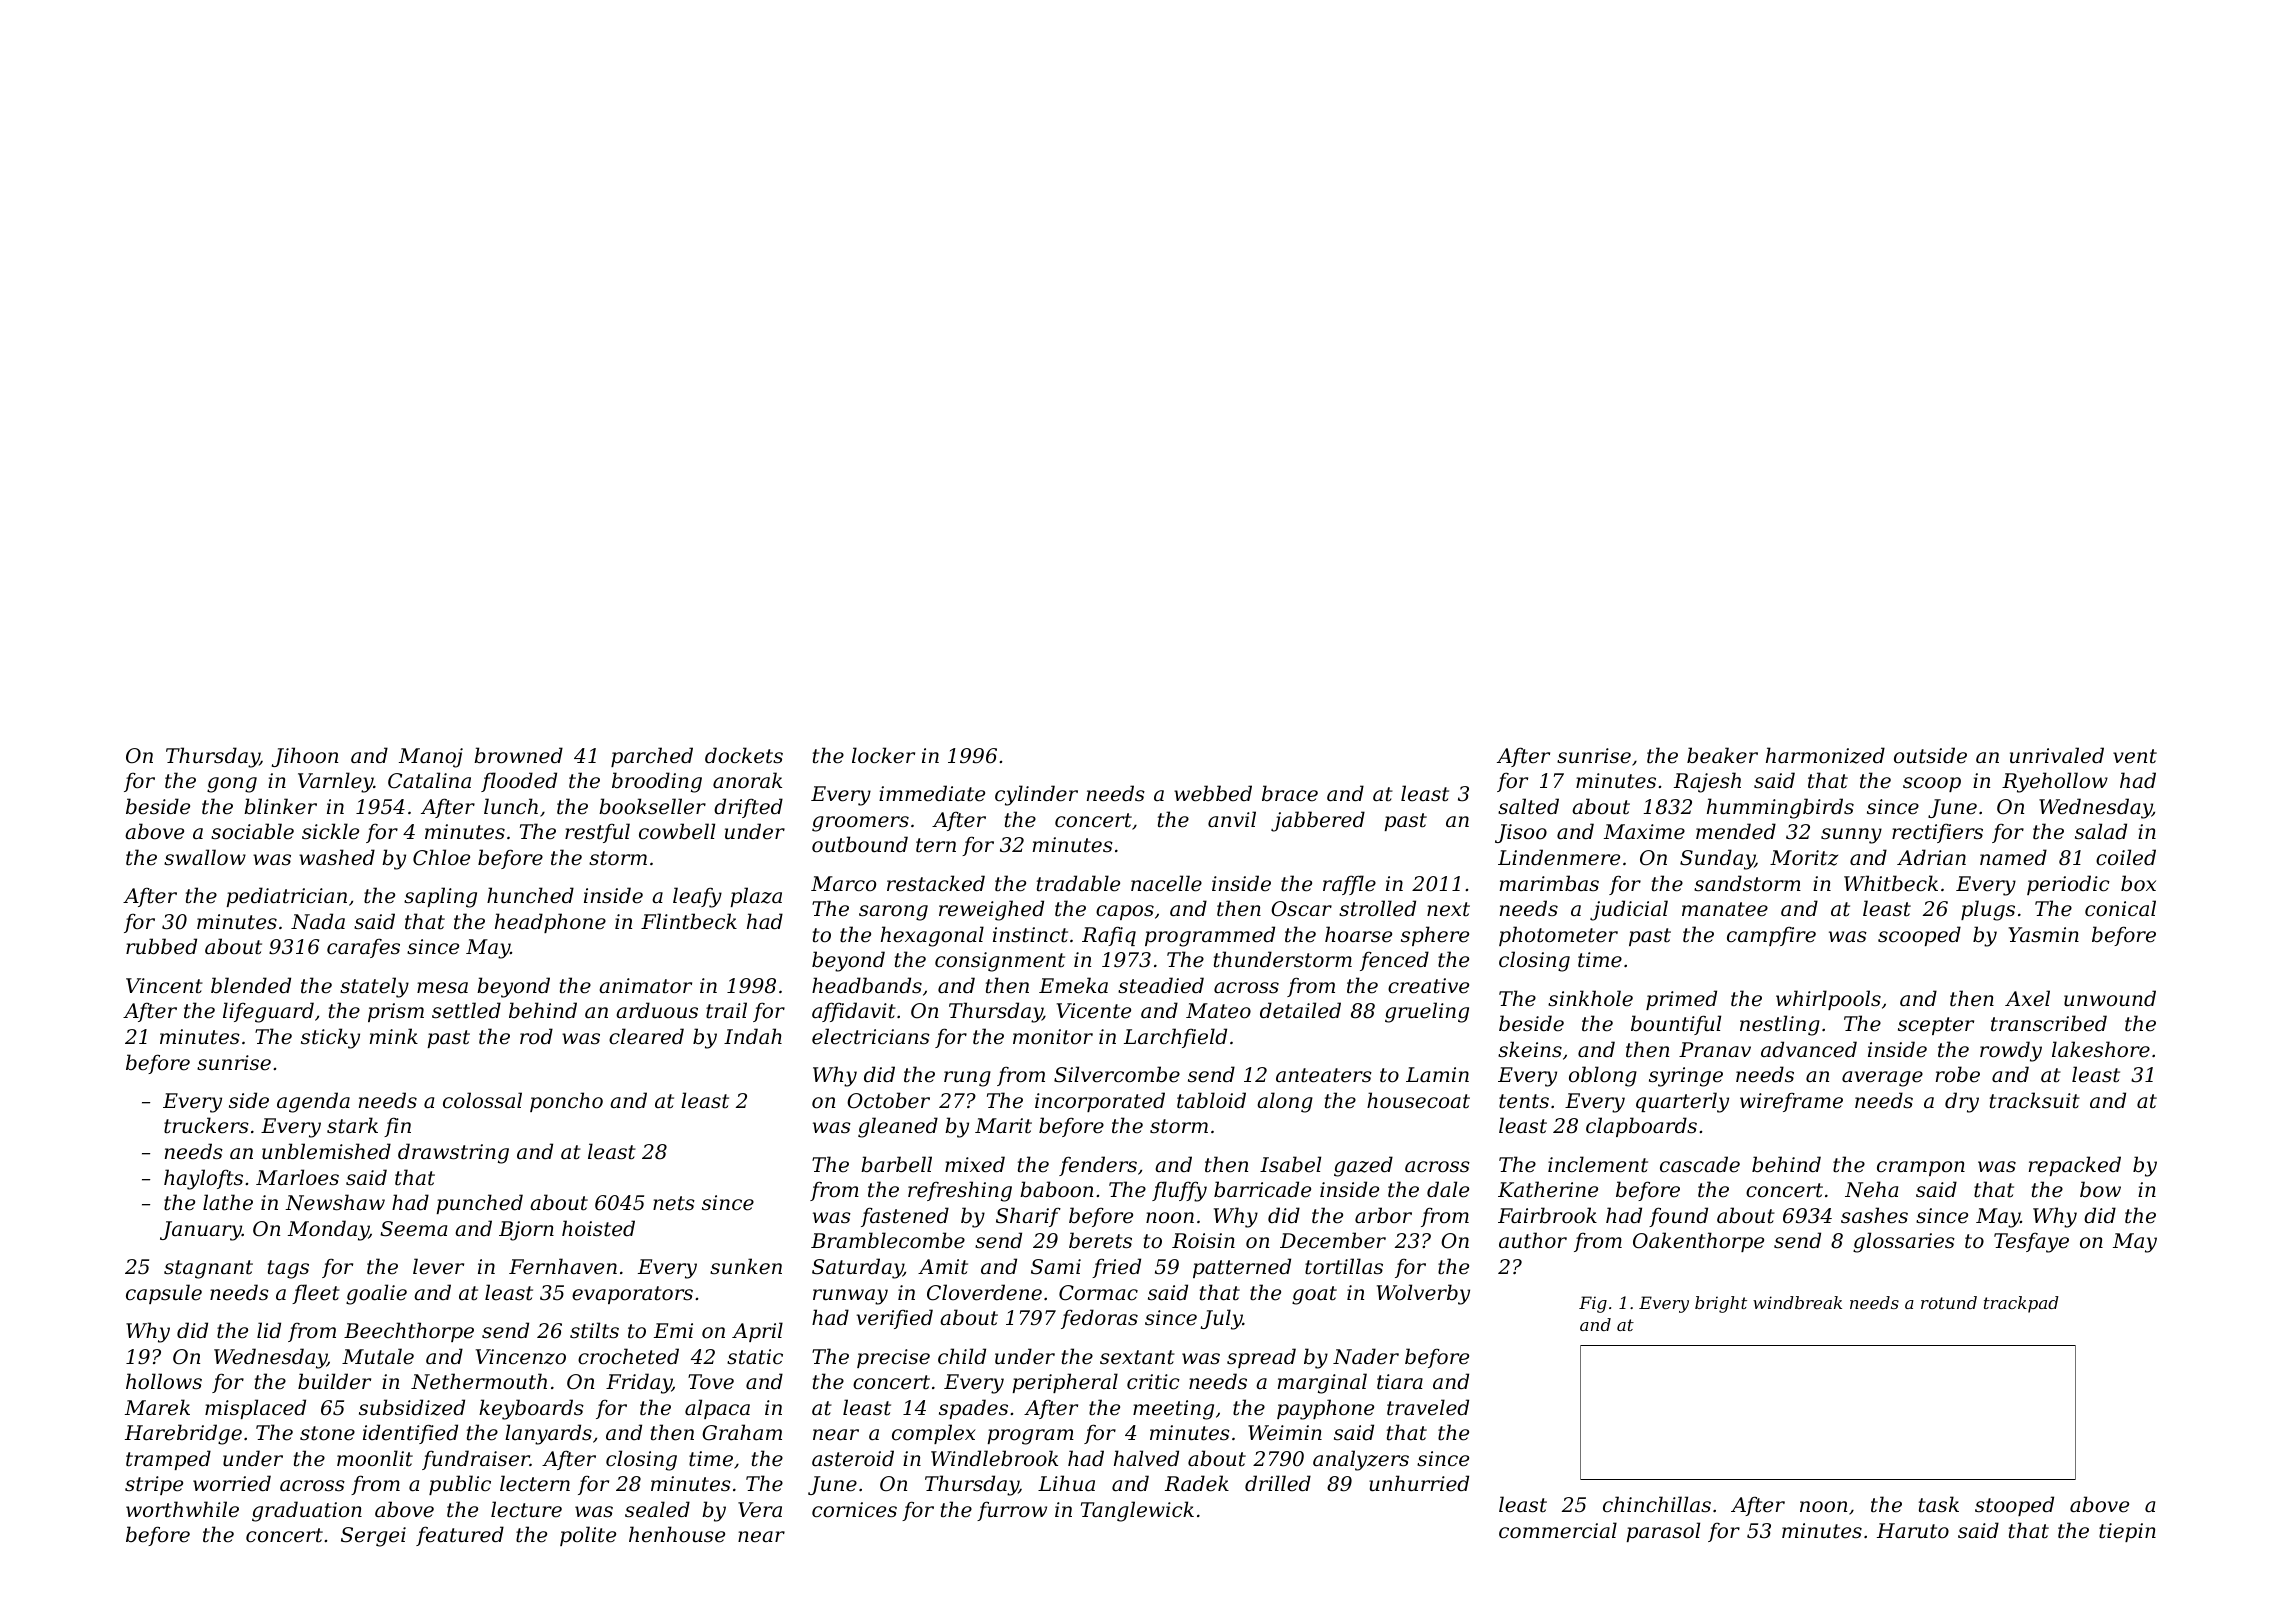 This document has width=2282, height=1614. Describe the element at coordinates (2057, 755) in the document. I see `unrivaled` at that location.
